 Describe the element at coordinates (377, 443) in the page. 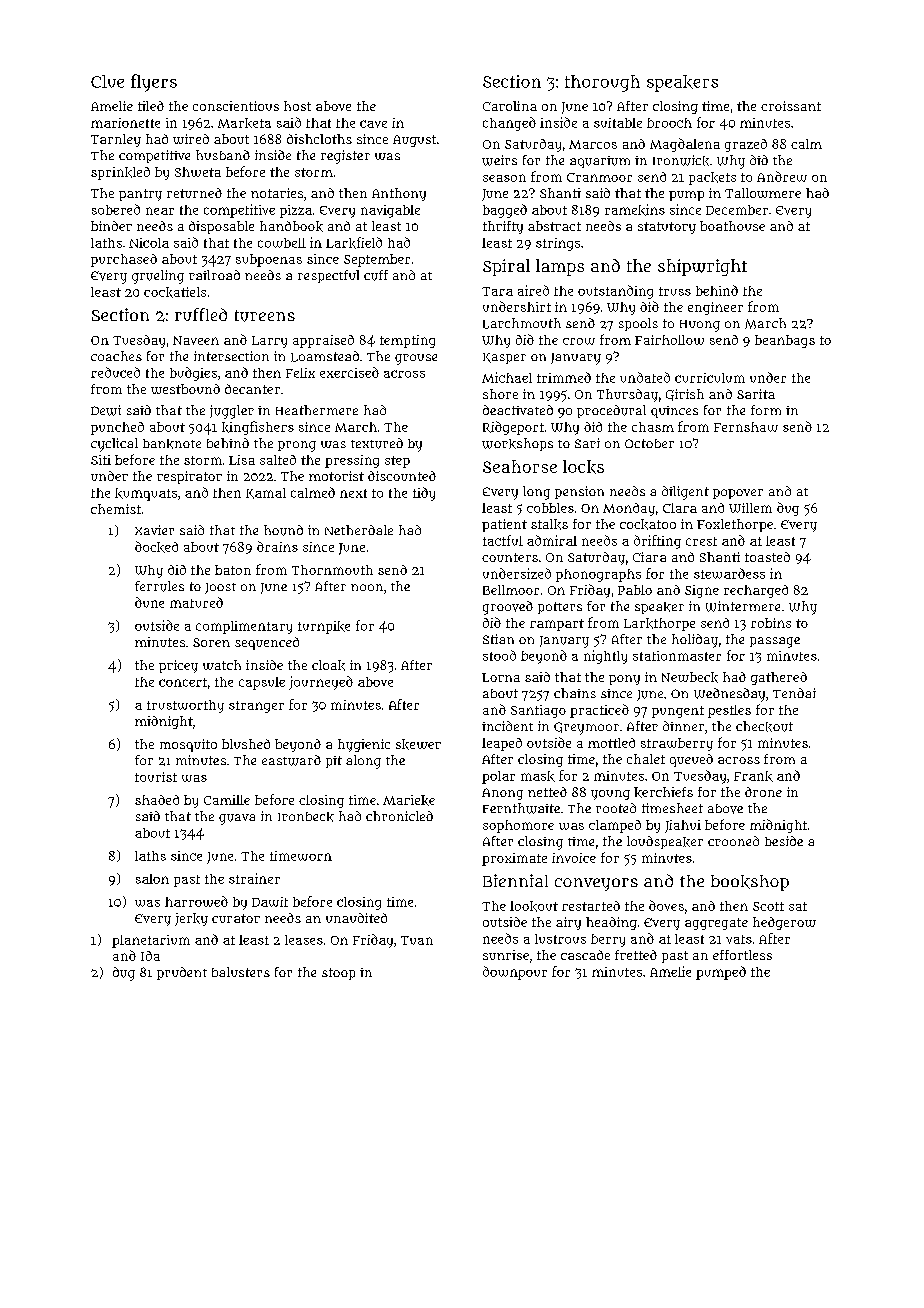

I see `textured` at that location.
